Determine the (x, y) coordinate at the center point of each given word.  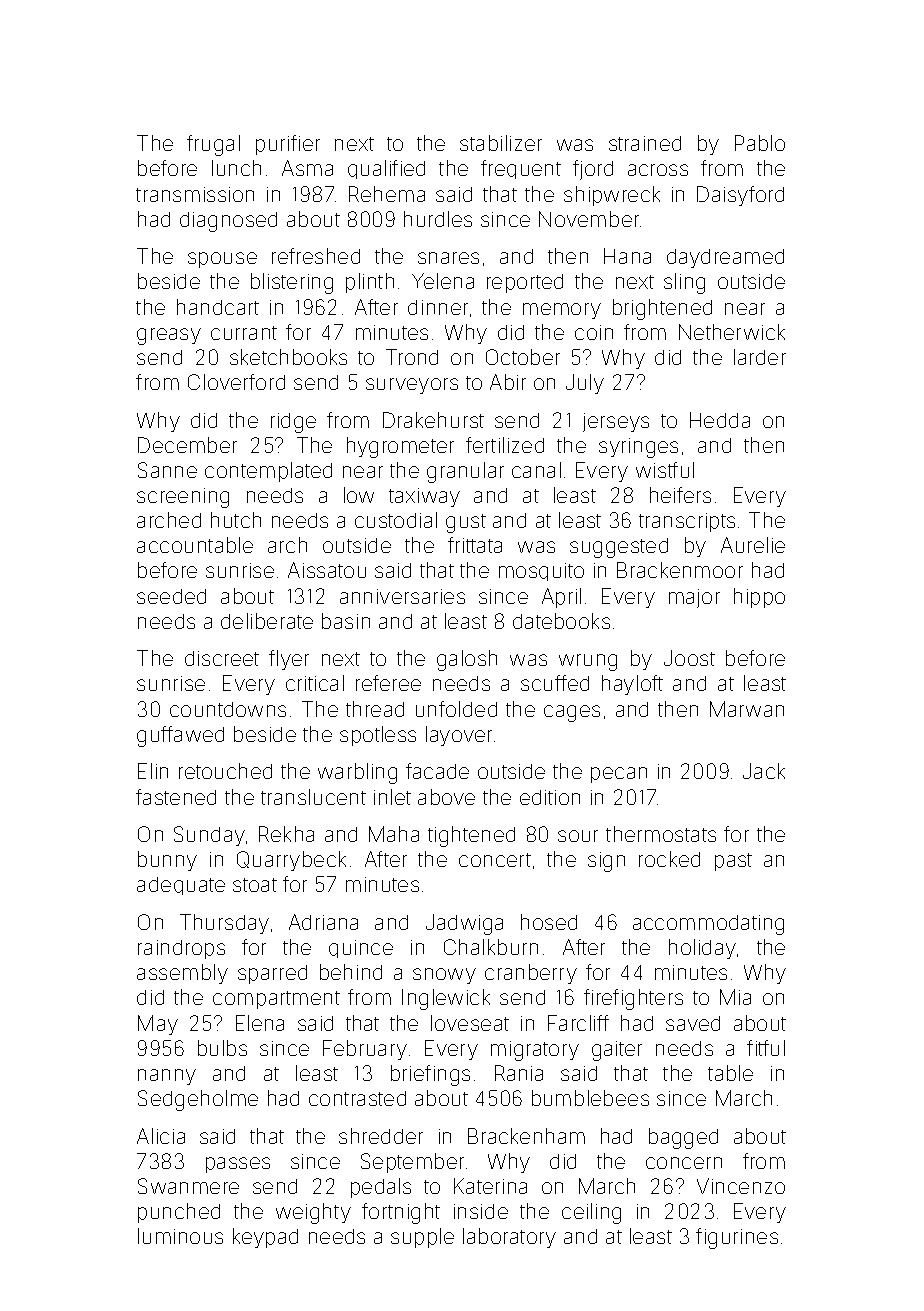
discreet (222, 658)
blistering (292, 283)
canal (536, 470)
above (446, 797)
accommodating (708, 925)
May (158, 1025)
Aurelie (753, 545)
